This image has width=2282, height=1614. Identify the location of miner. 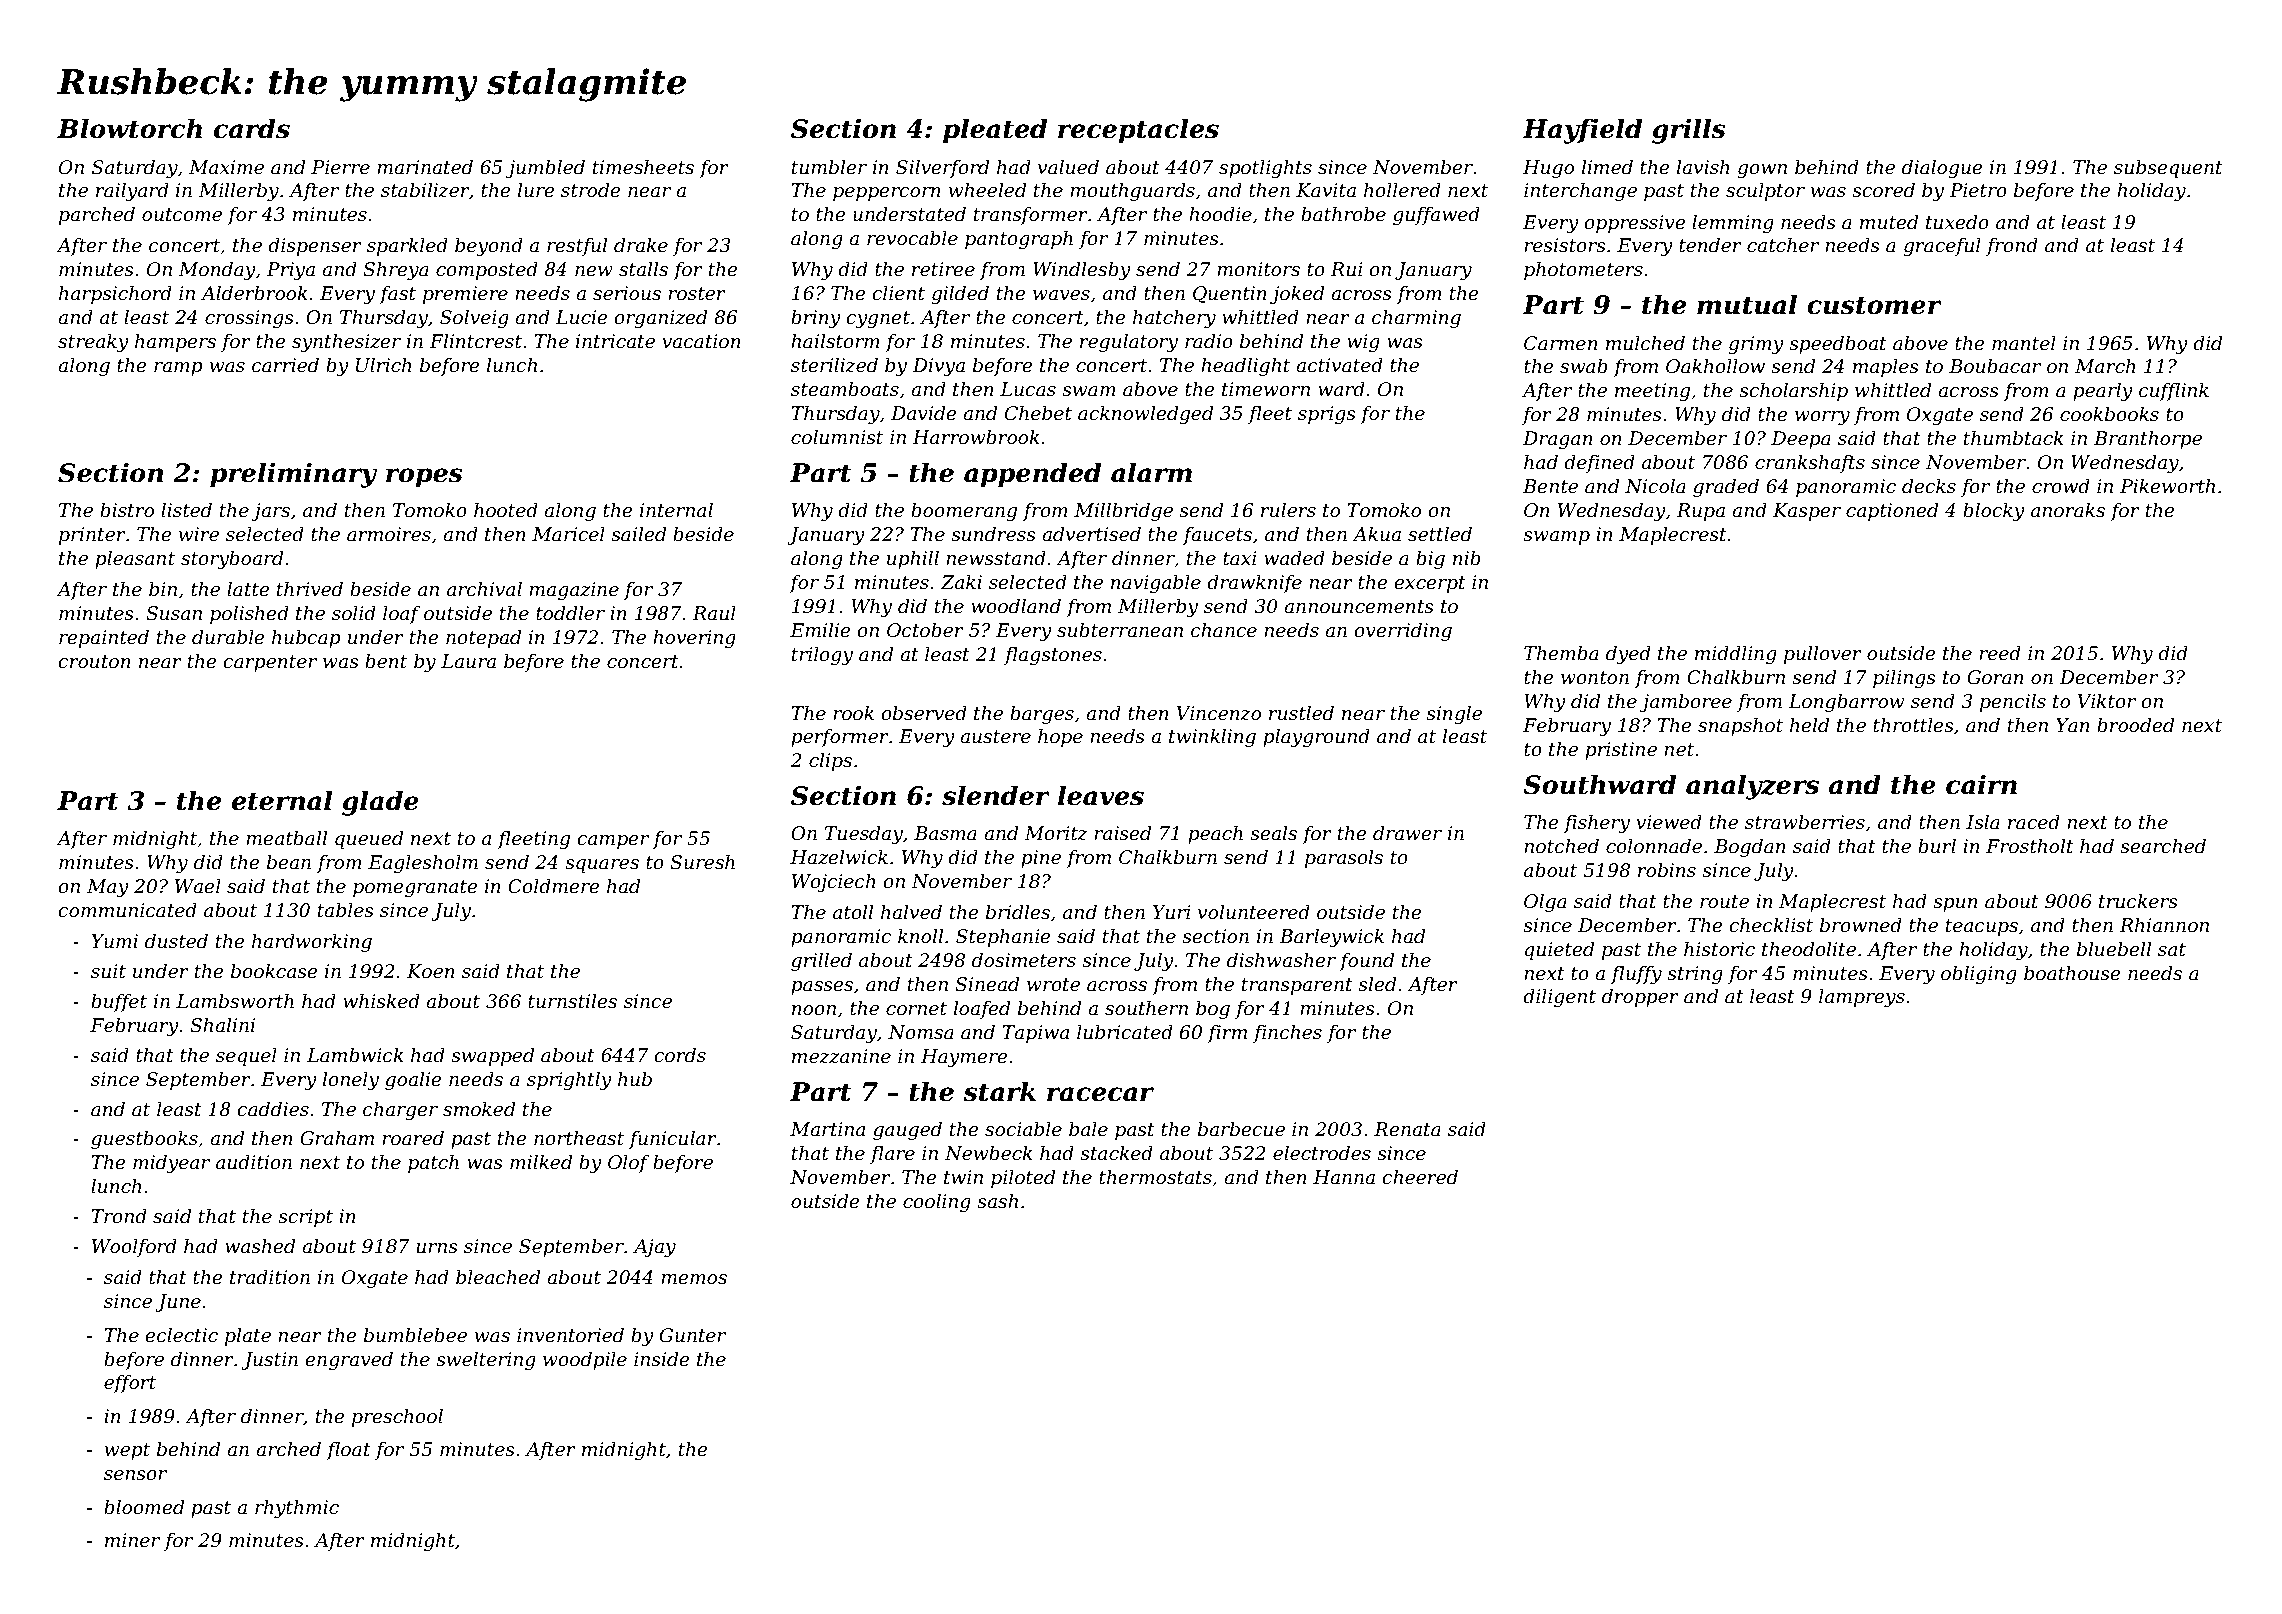
(132, 1540).
